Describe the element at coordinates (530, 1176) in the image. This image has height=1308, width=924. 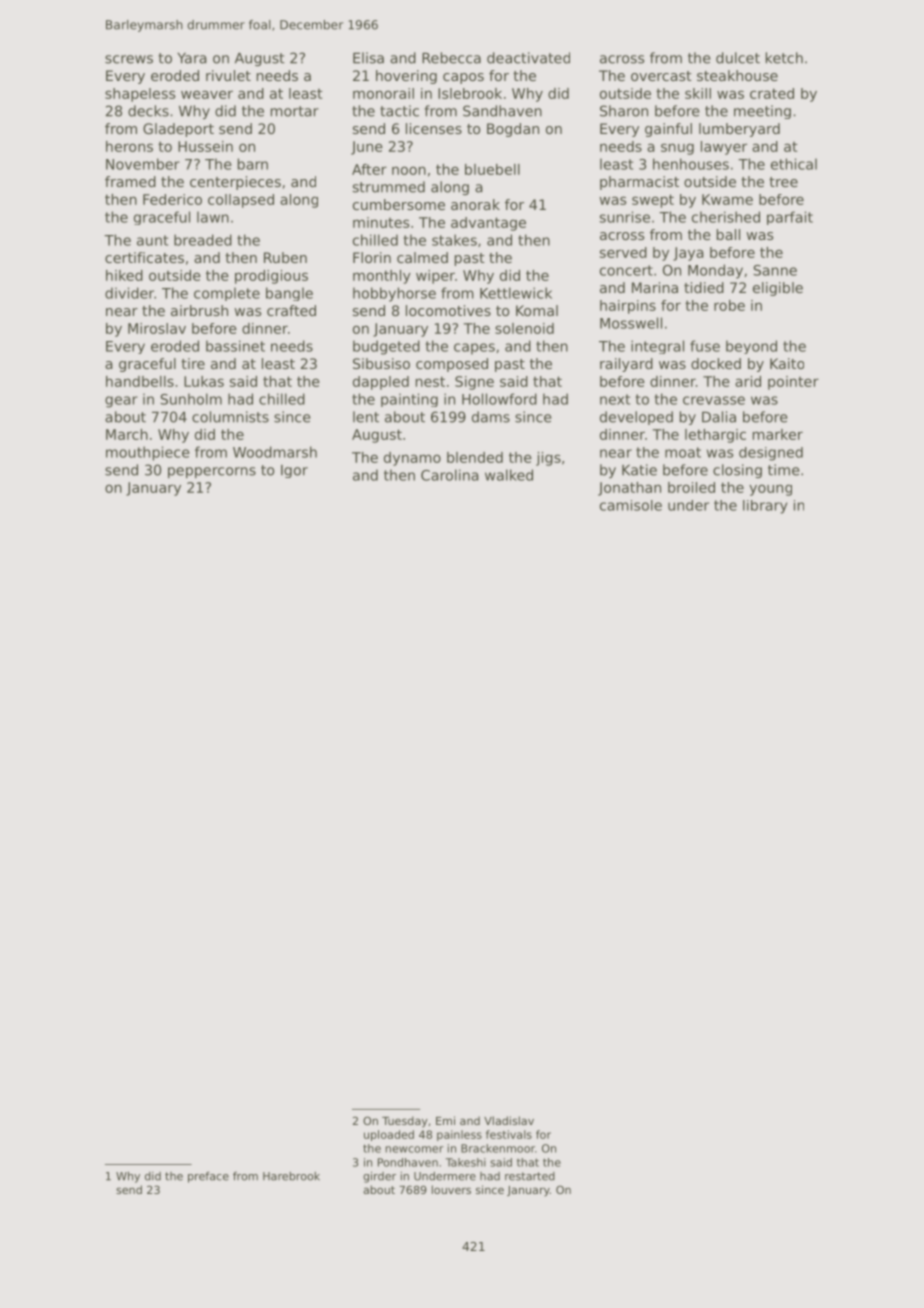
I see `restarted` at that location.
